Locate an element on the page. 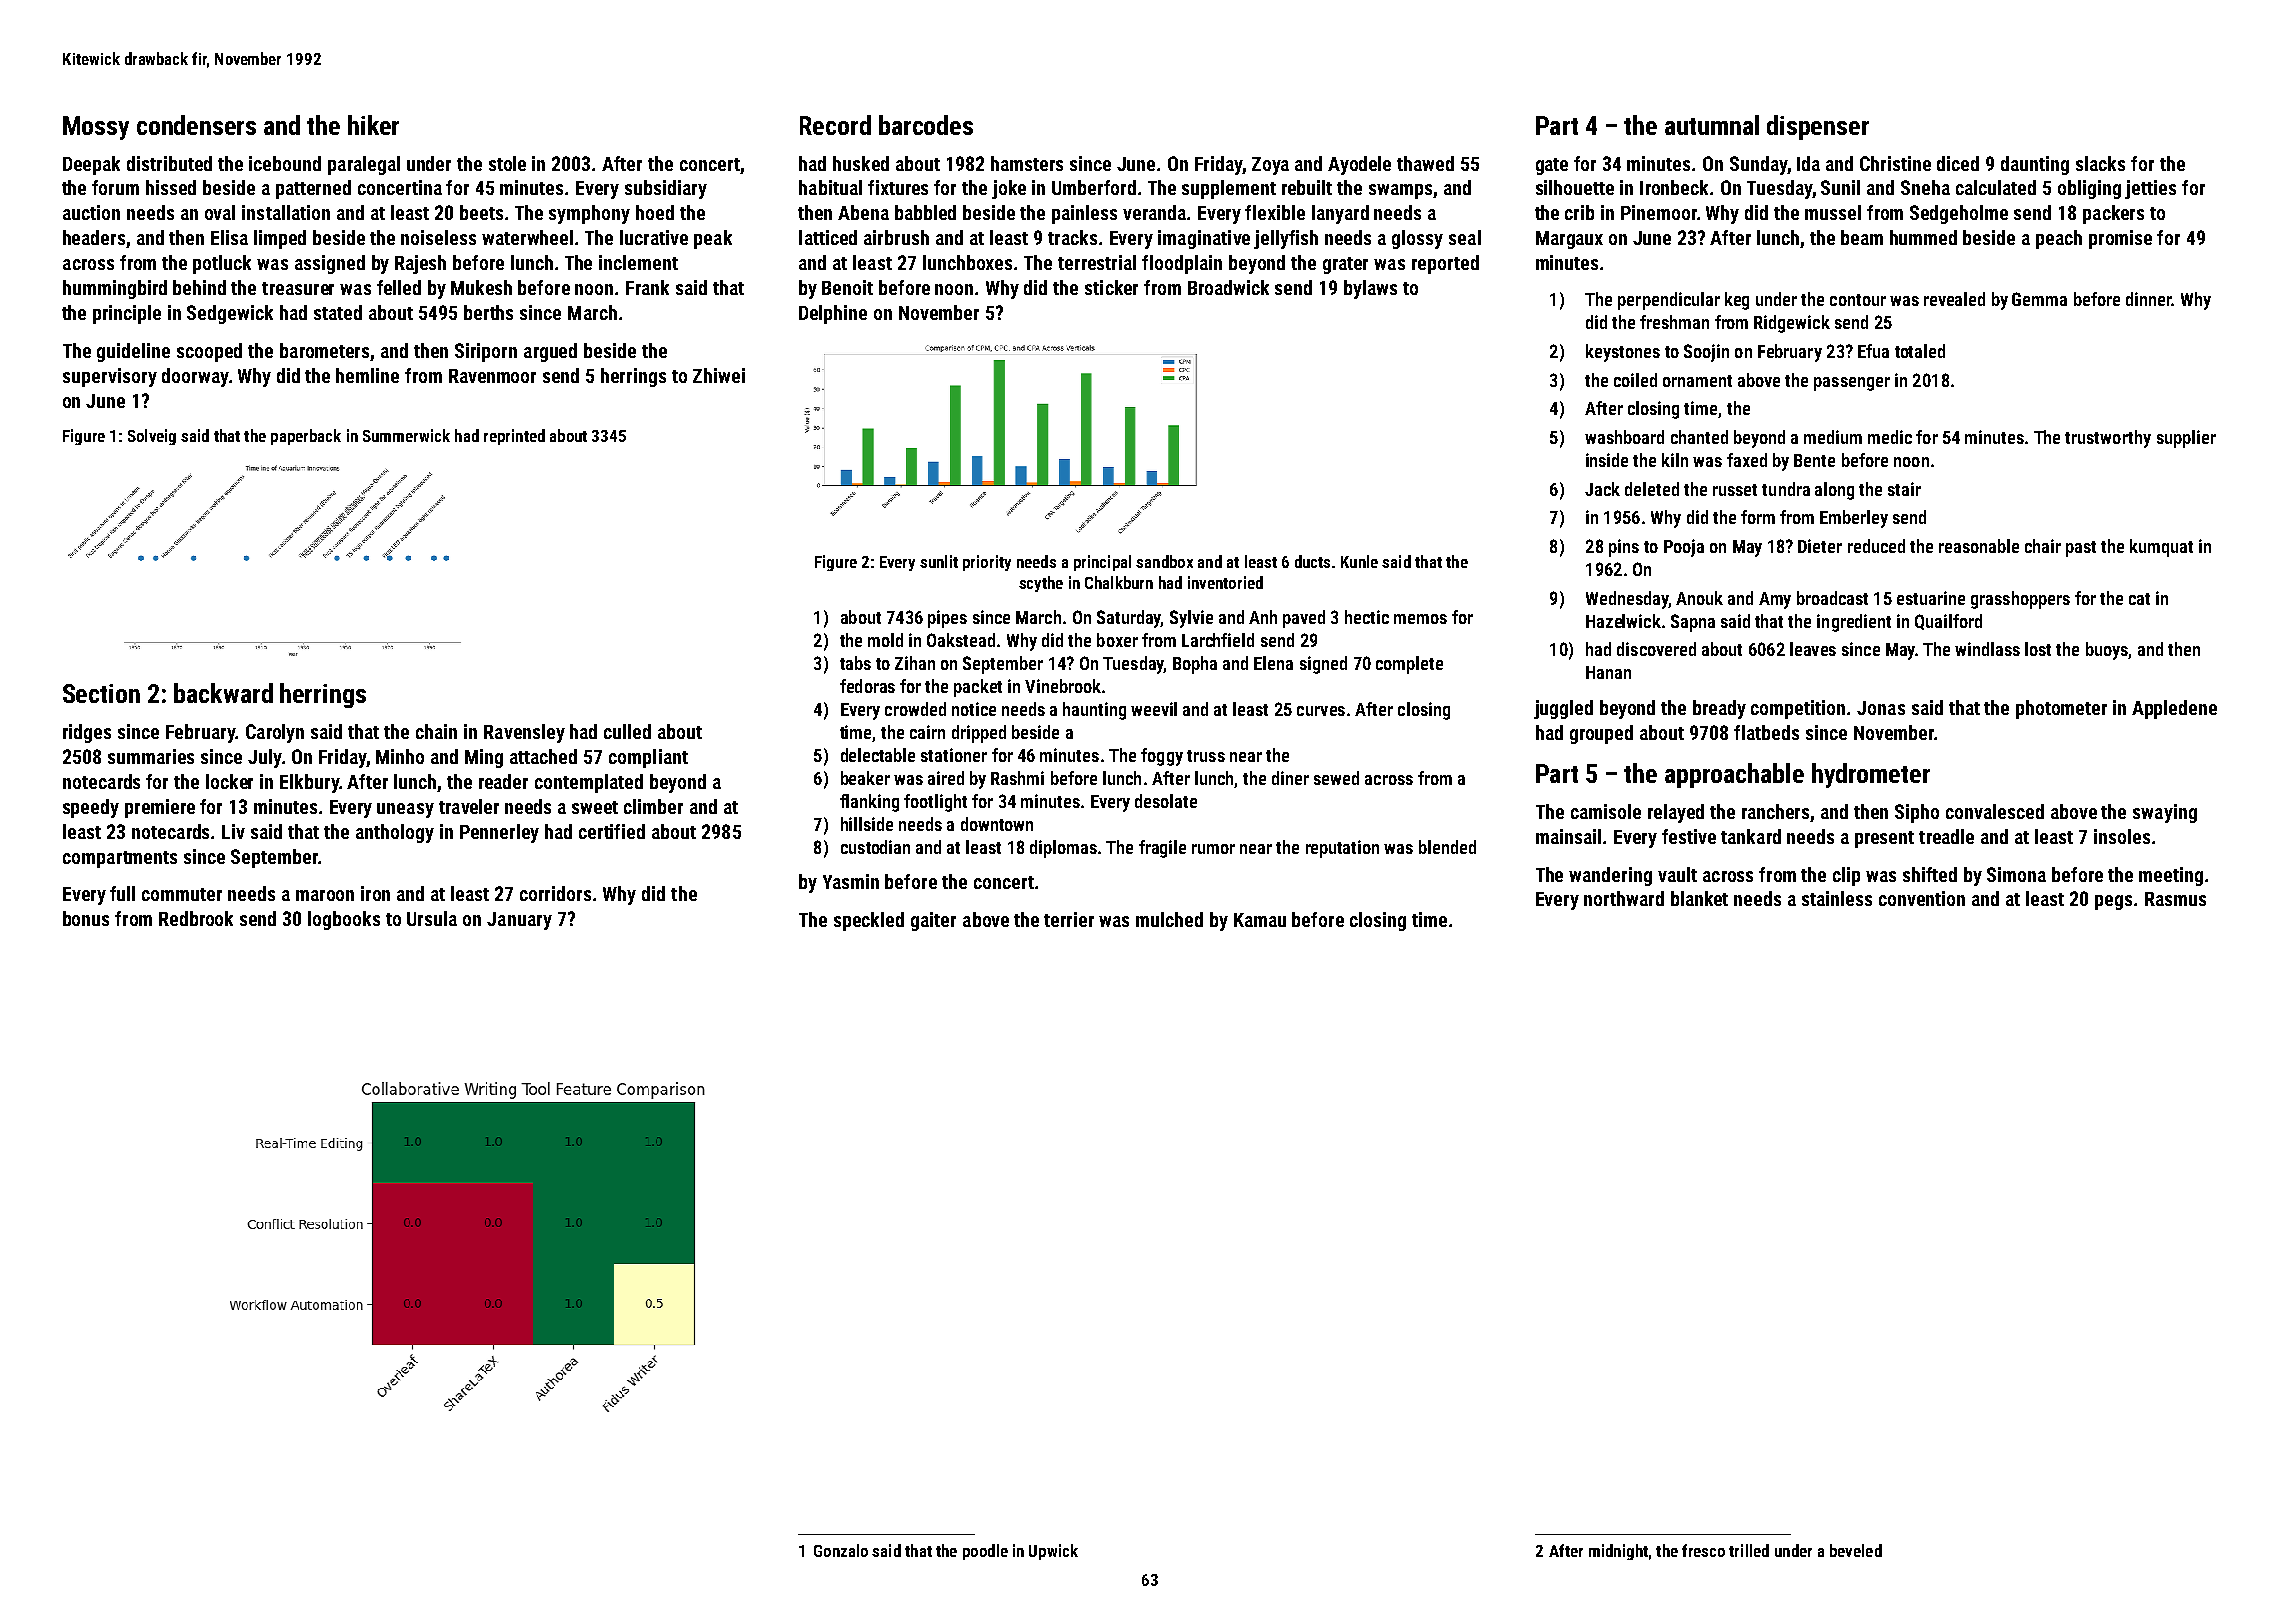 The width and height of the document is (2282, 1614). Ravensley is located at coordinates (524, 733).
